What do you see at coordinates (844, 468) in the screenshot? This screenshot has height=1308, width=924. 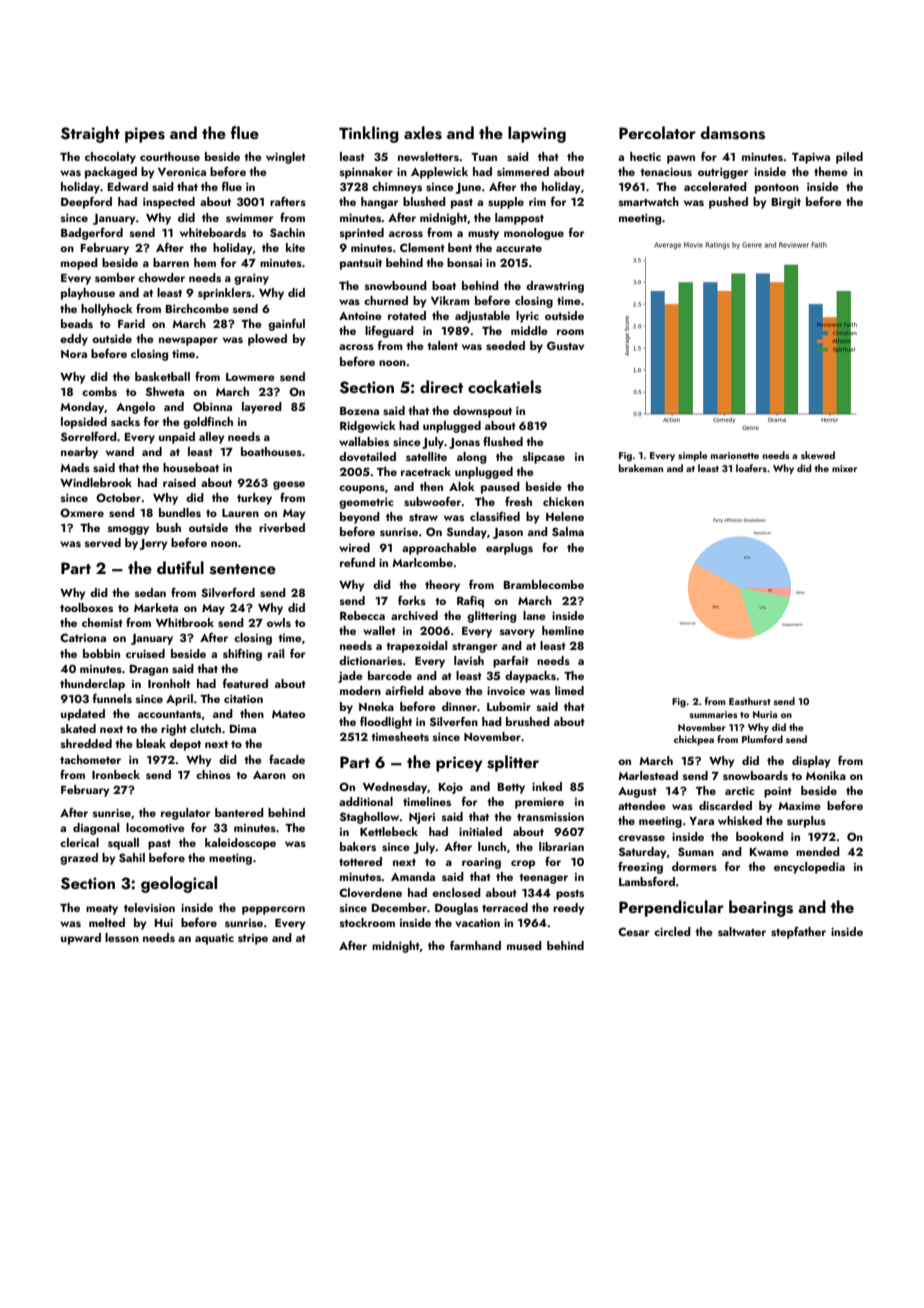 I see `mixer` at bounding box center [844, 468].
